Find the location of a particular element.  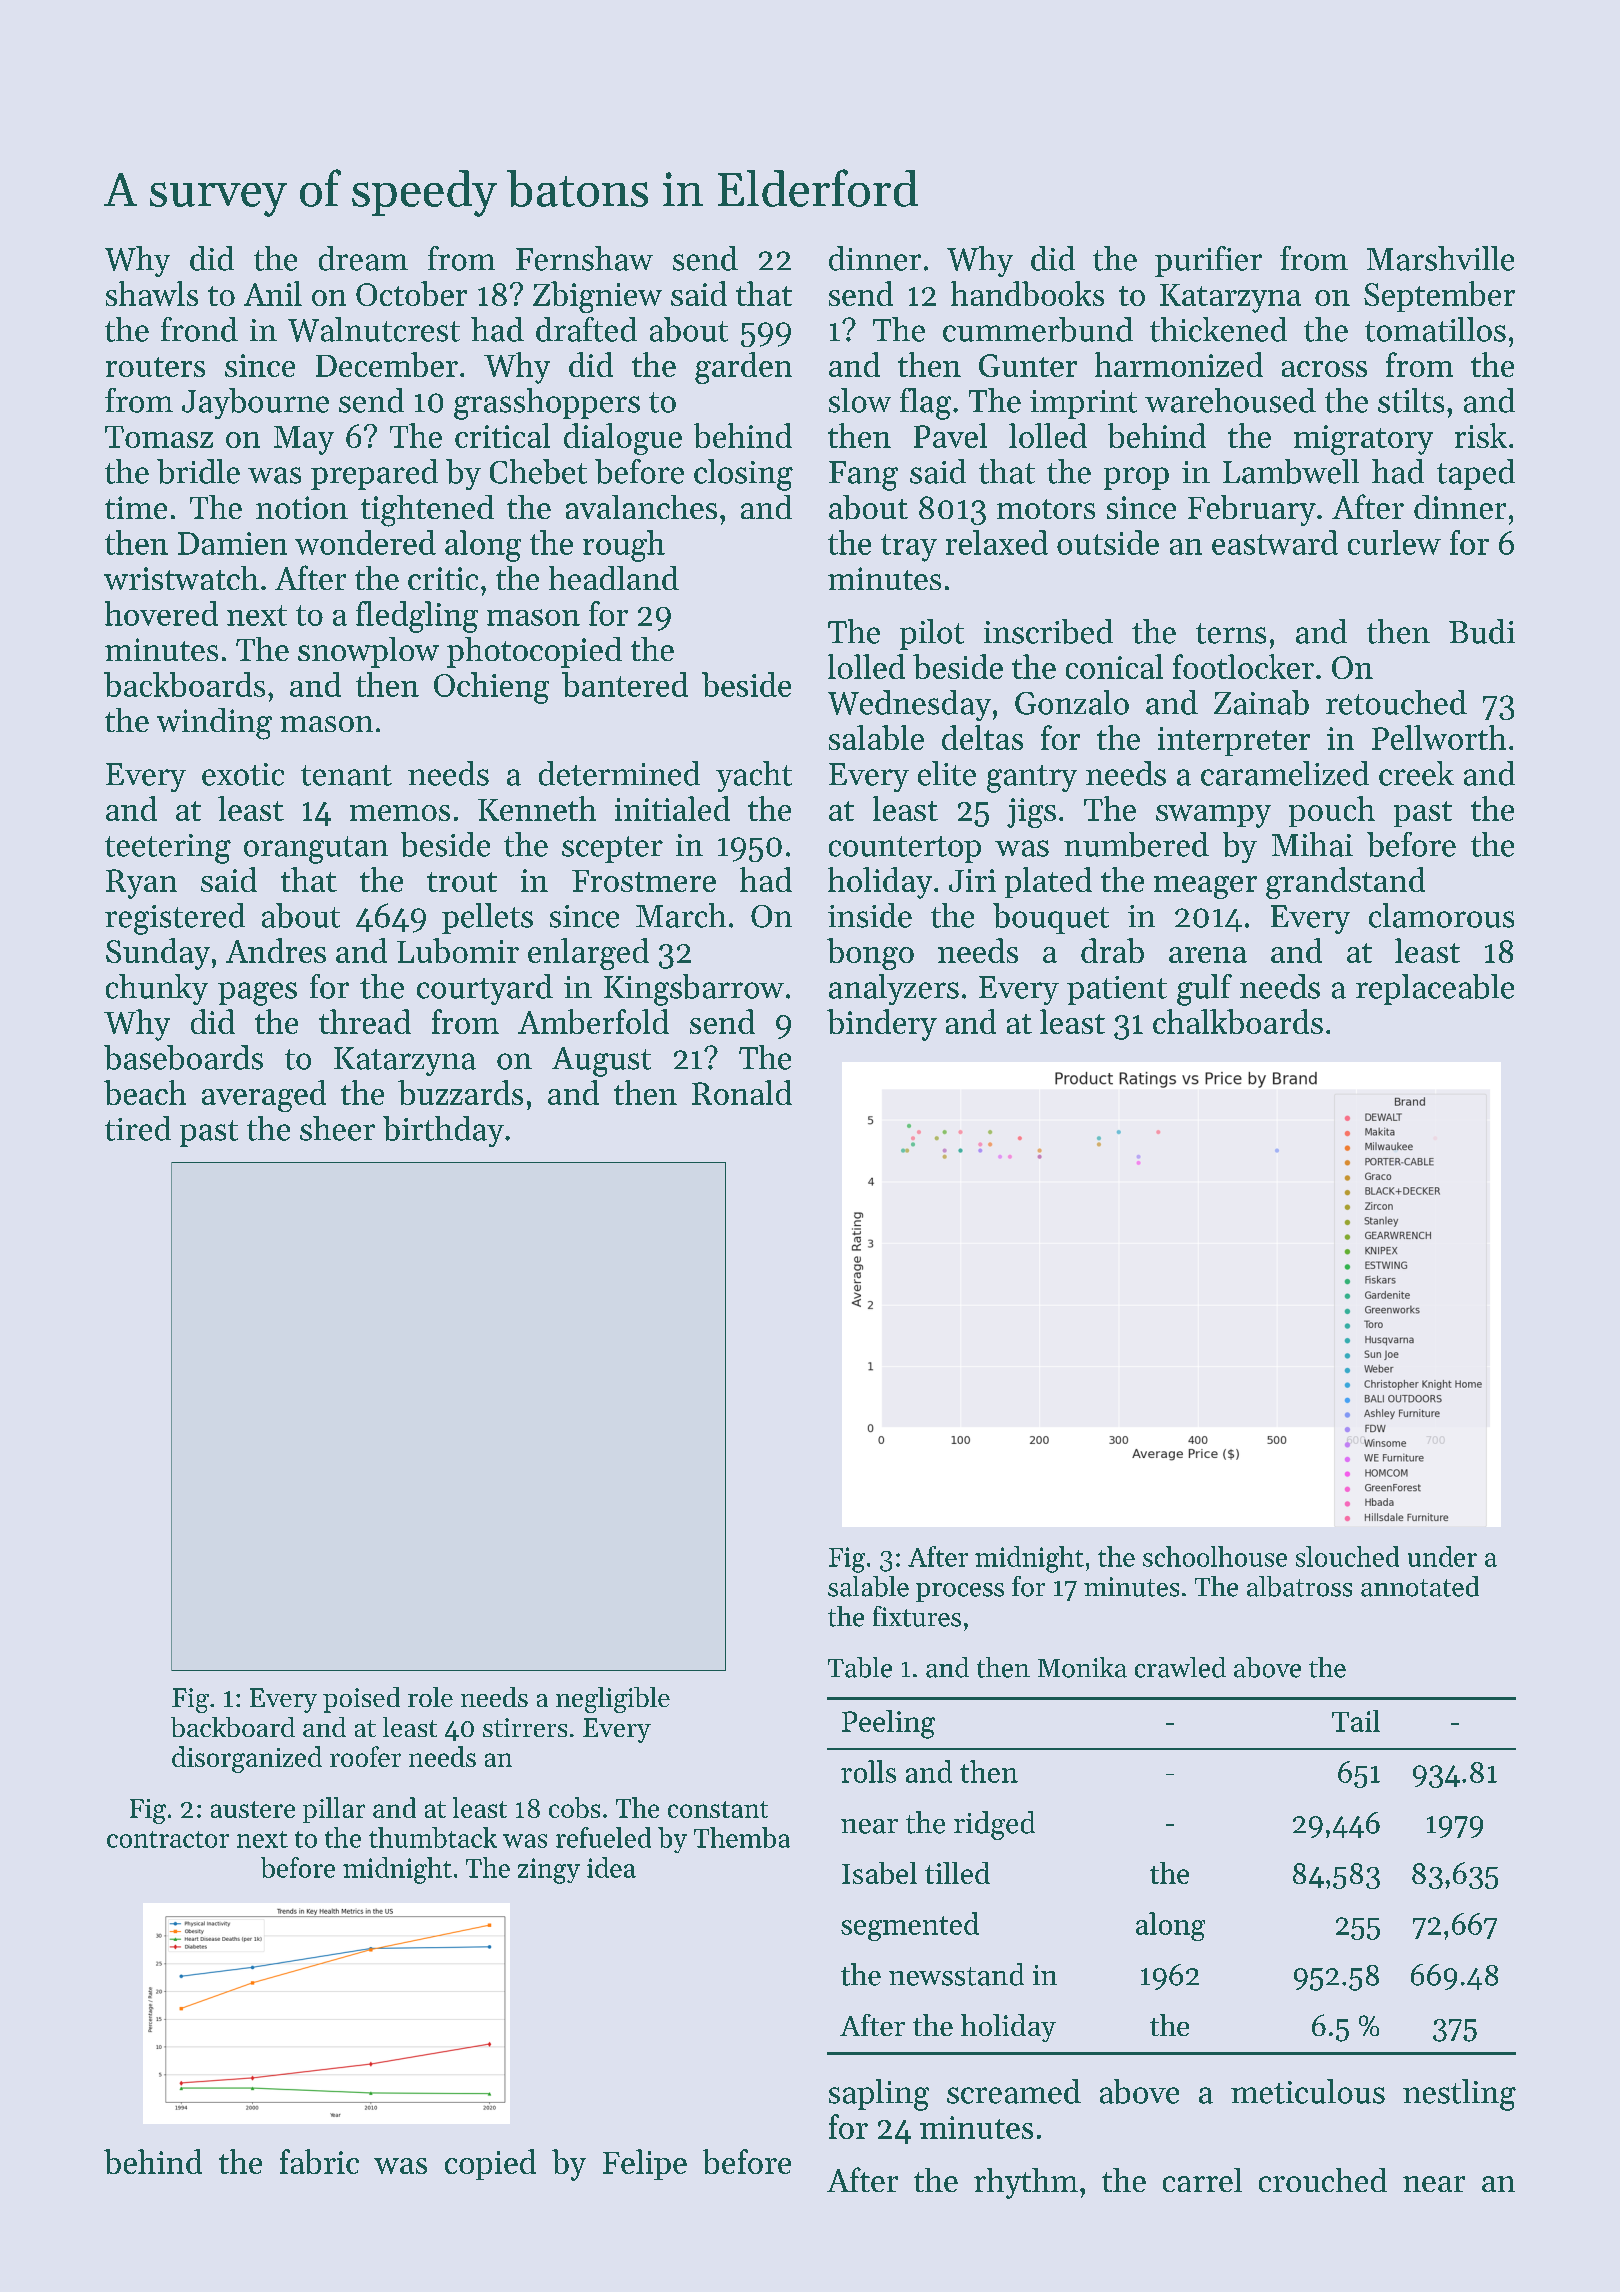

Ronald is located at coordinates (742, 1092).
